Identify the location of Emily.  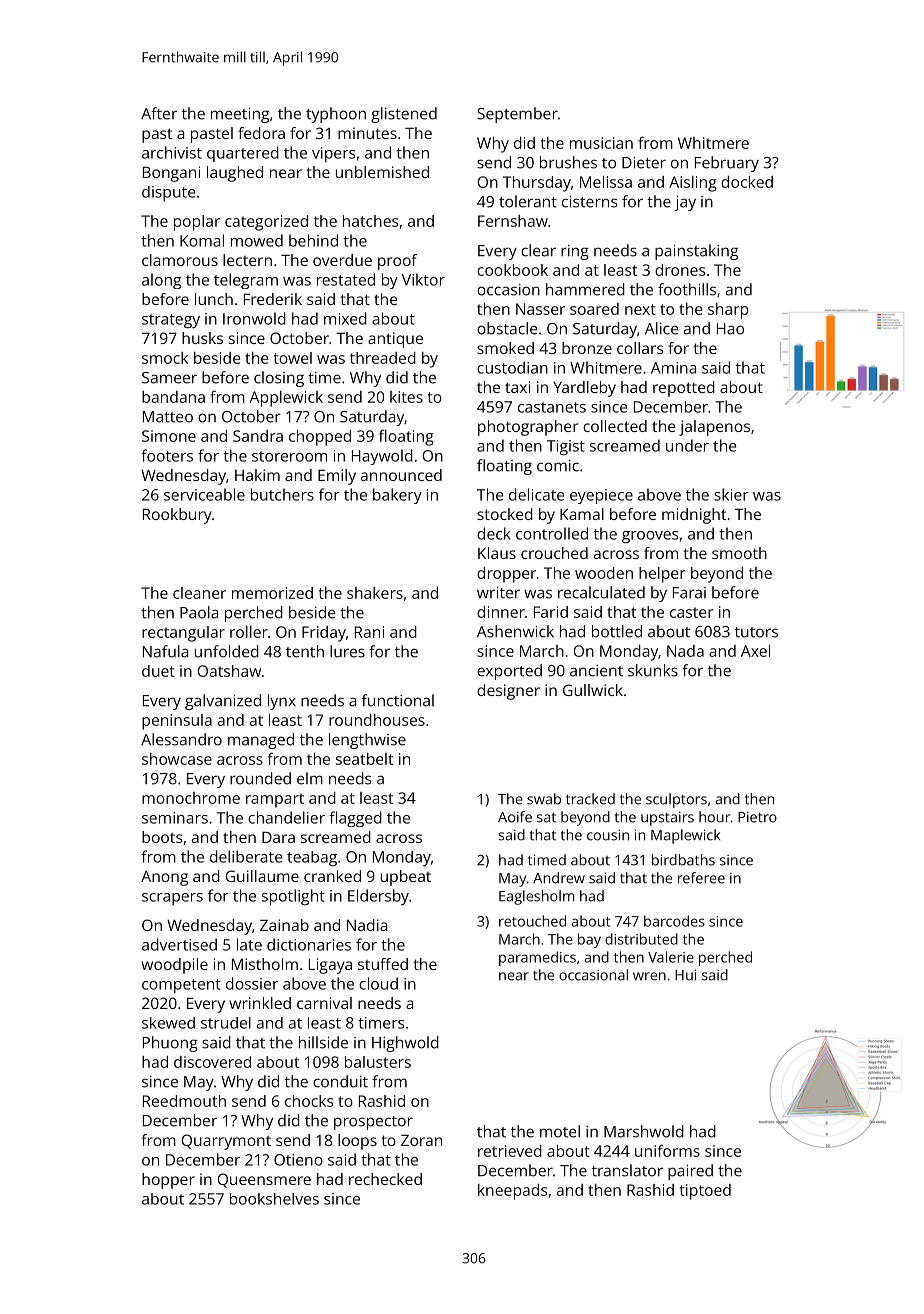
(337, 477).
